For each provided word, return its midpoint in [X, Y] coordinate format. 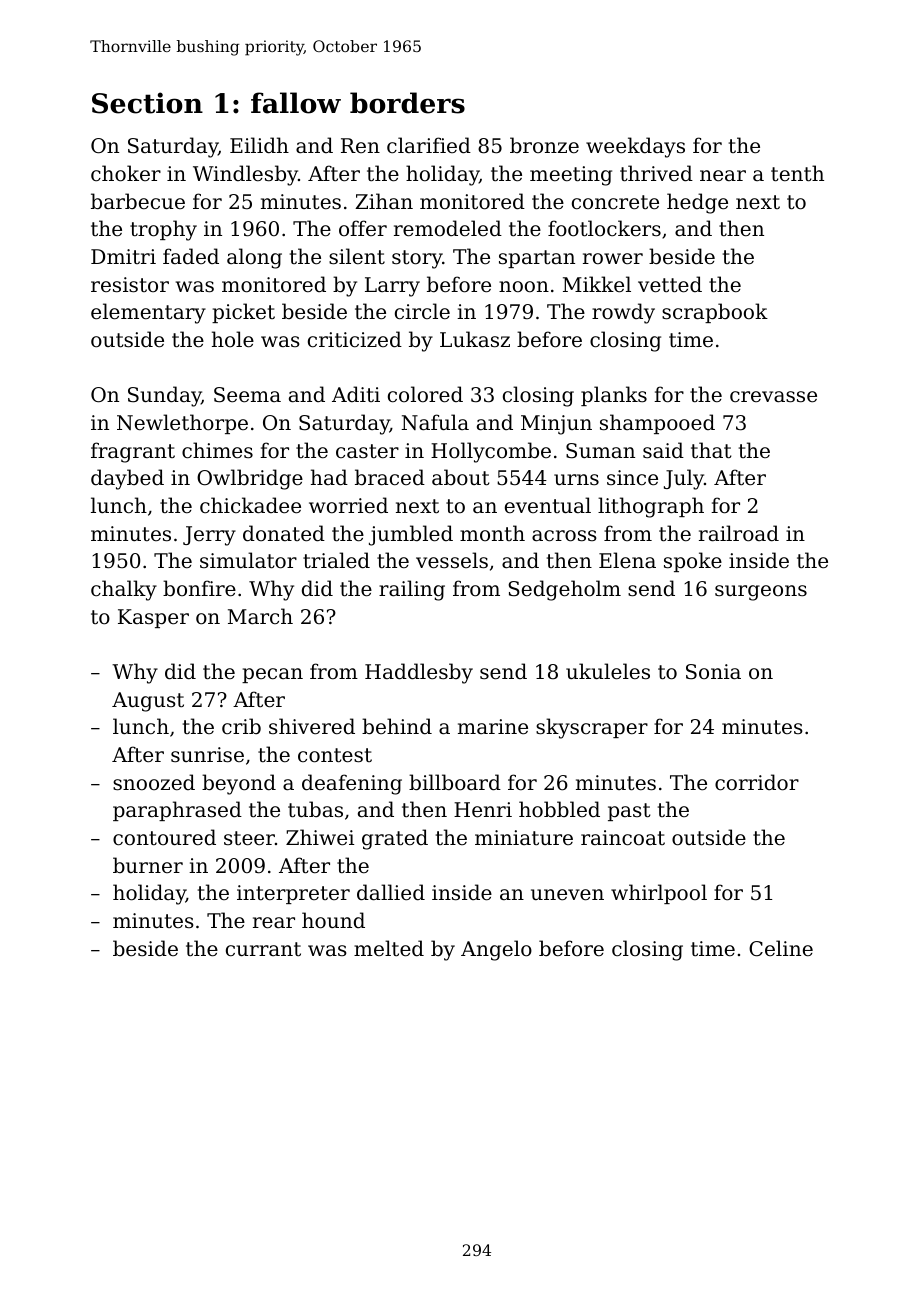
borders [407, 103]
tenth [797, 173]
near [723, 175]
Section [147, 103]
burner [148, 865]
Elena [627, 560]
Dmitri [123, 256]
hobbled [559, 809]
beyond [239, 784]
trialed [336, 560]
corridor [757, 782]
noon [524, 287]
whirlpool [659, 894]
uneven [567, 895]
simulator [248, 560]
